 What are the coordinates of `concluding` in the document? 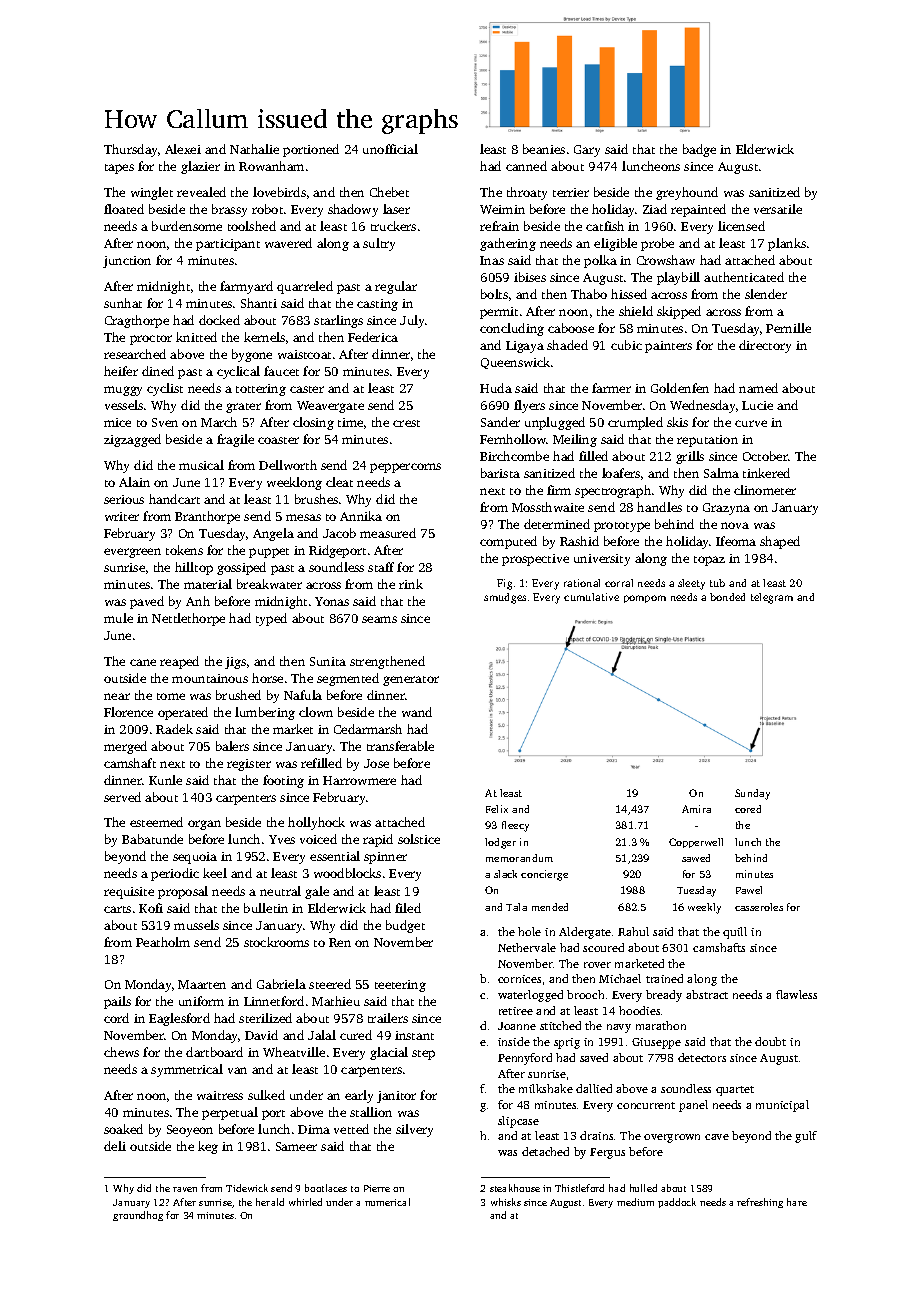 It's located at (512, 329).
